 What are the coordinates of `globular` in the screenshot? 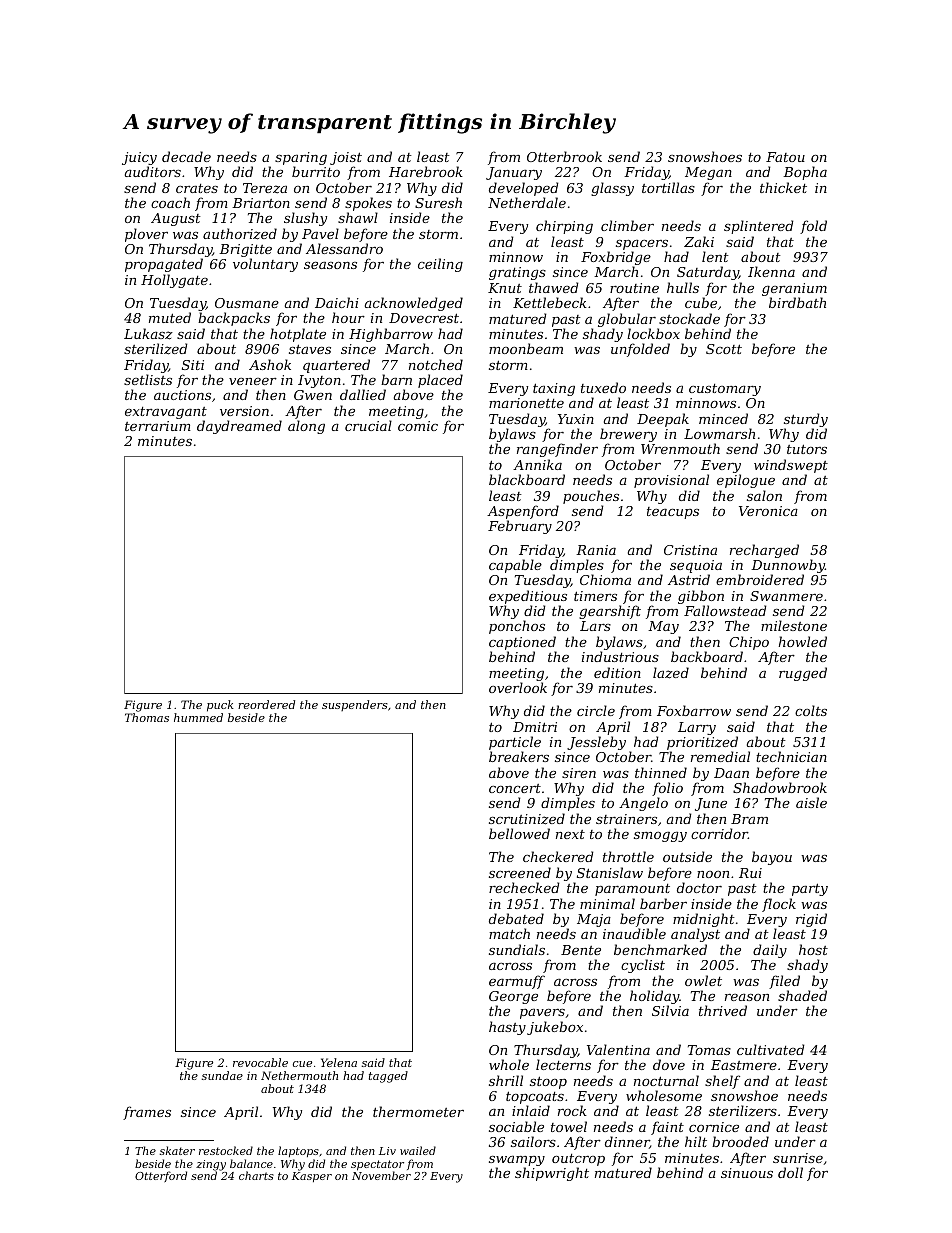 It's located at (627, 320).
